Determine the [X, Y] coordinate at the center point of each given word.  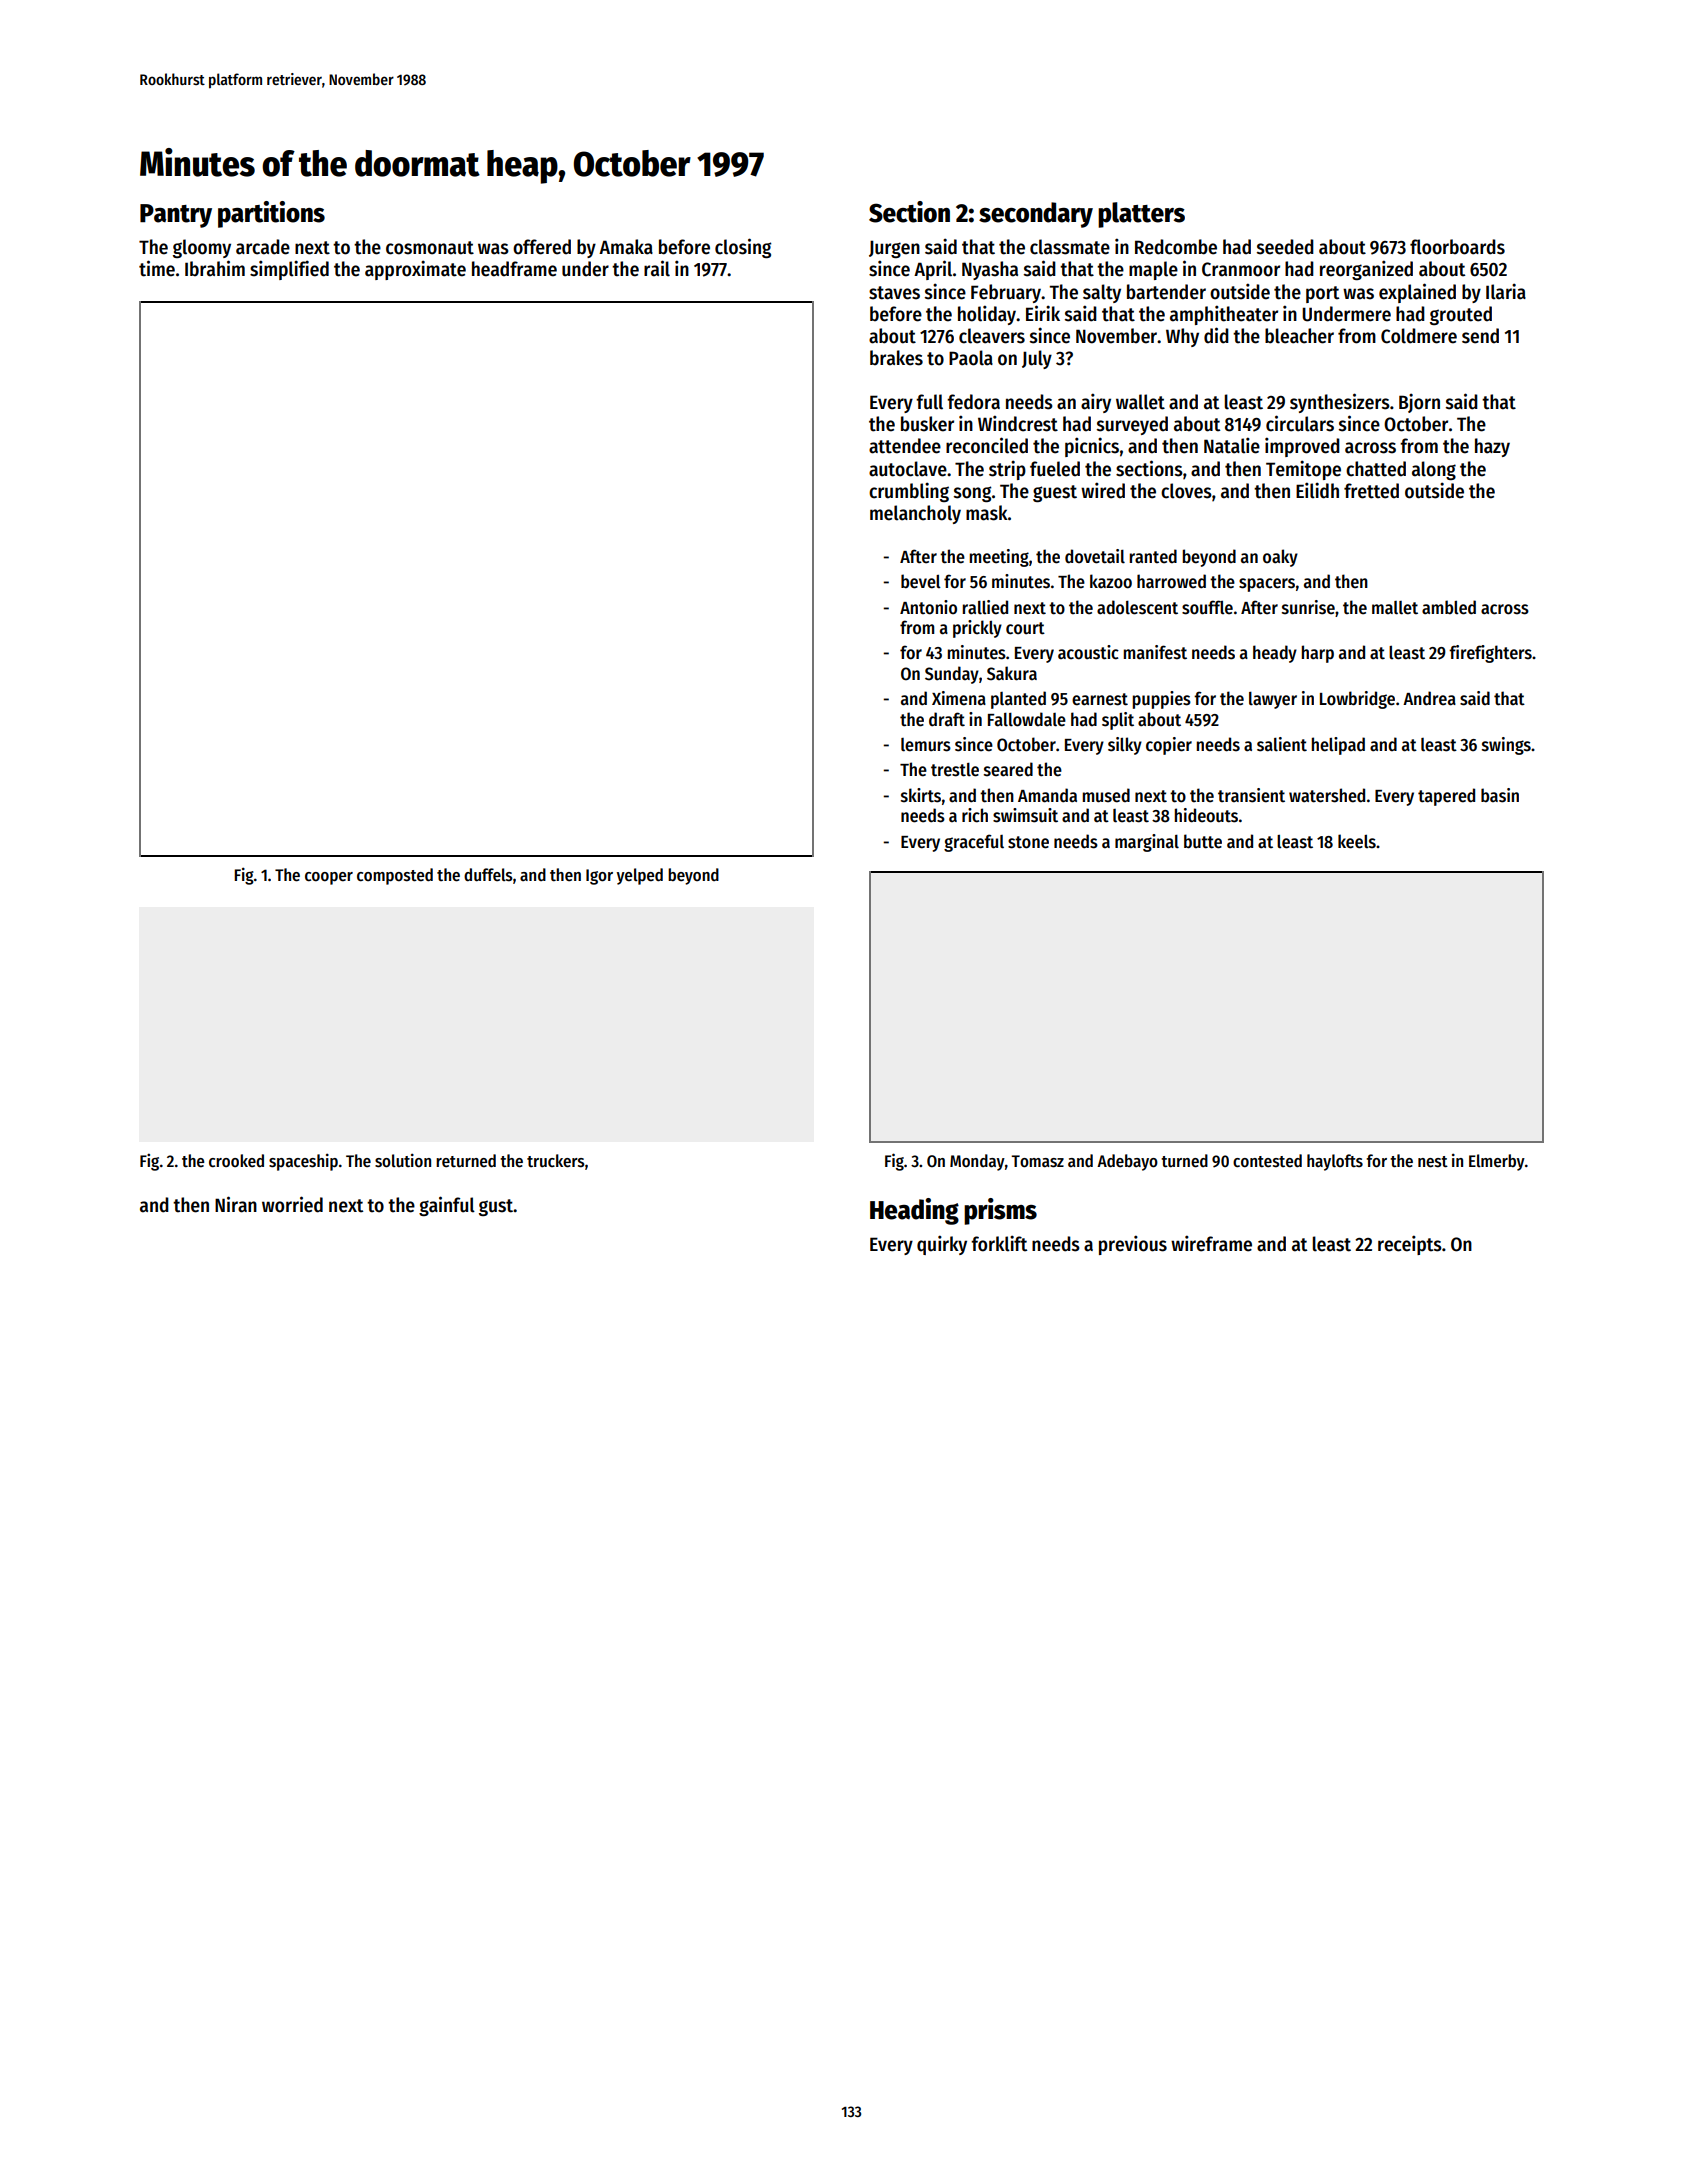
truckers [556, 1161]
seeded [1285, 247]
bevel [921, 581]
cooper [329, 878]
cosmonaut [430, 248]
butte [1203, 841]
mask [987, 513]
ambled [1449, 607]
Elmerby [1497, 1162]
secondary [1036, 215]
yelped [640, 876]
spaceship [303, 1162]
